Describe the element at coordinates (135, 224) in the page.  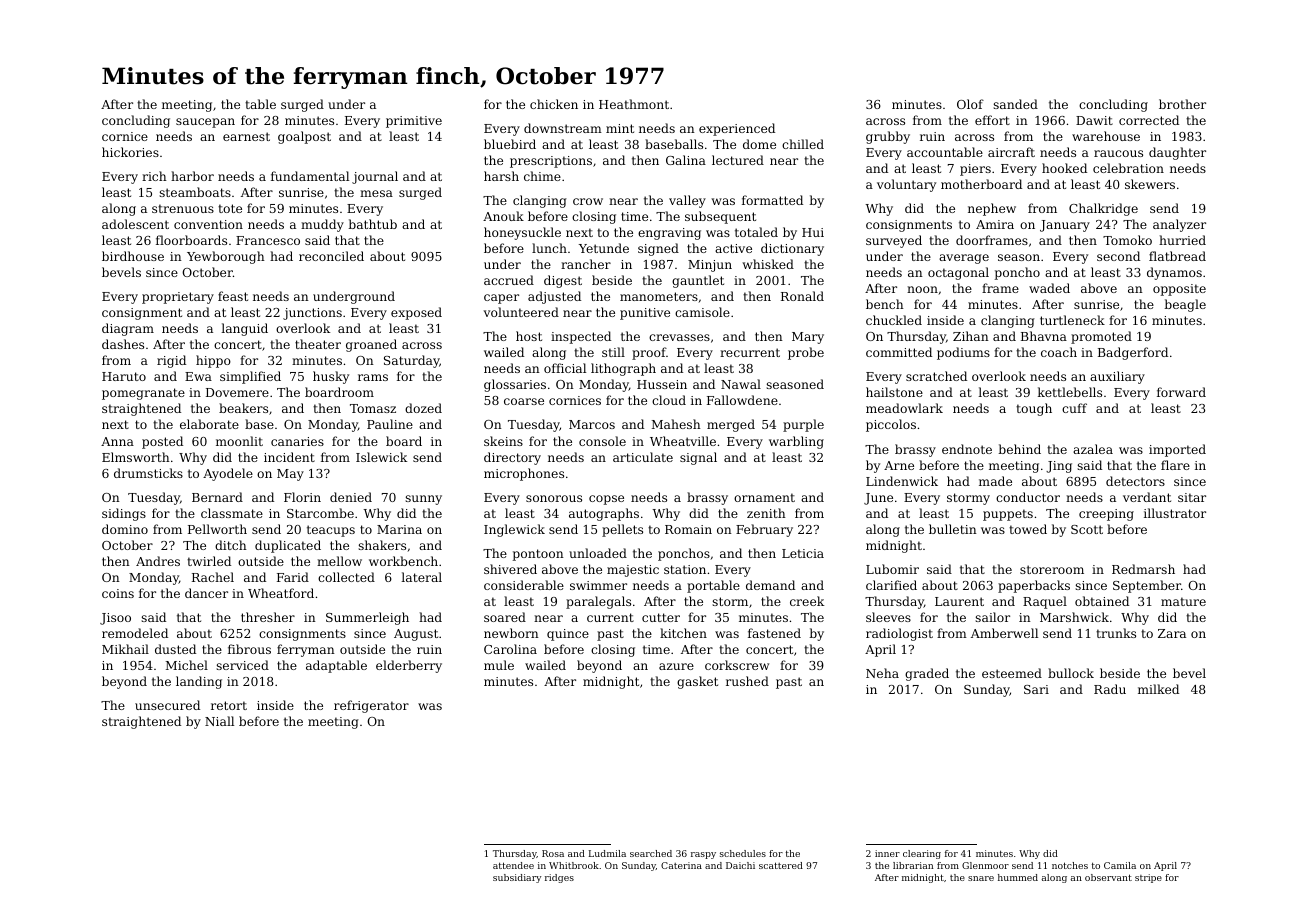
I see `adolescent` at that location.
